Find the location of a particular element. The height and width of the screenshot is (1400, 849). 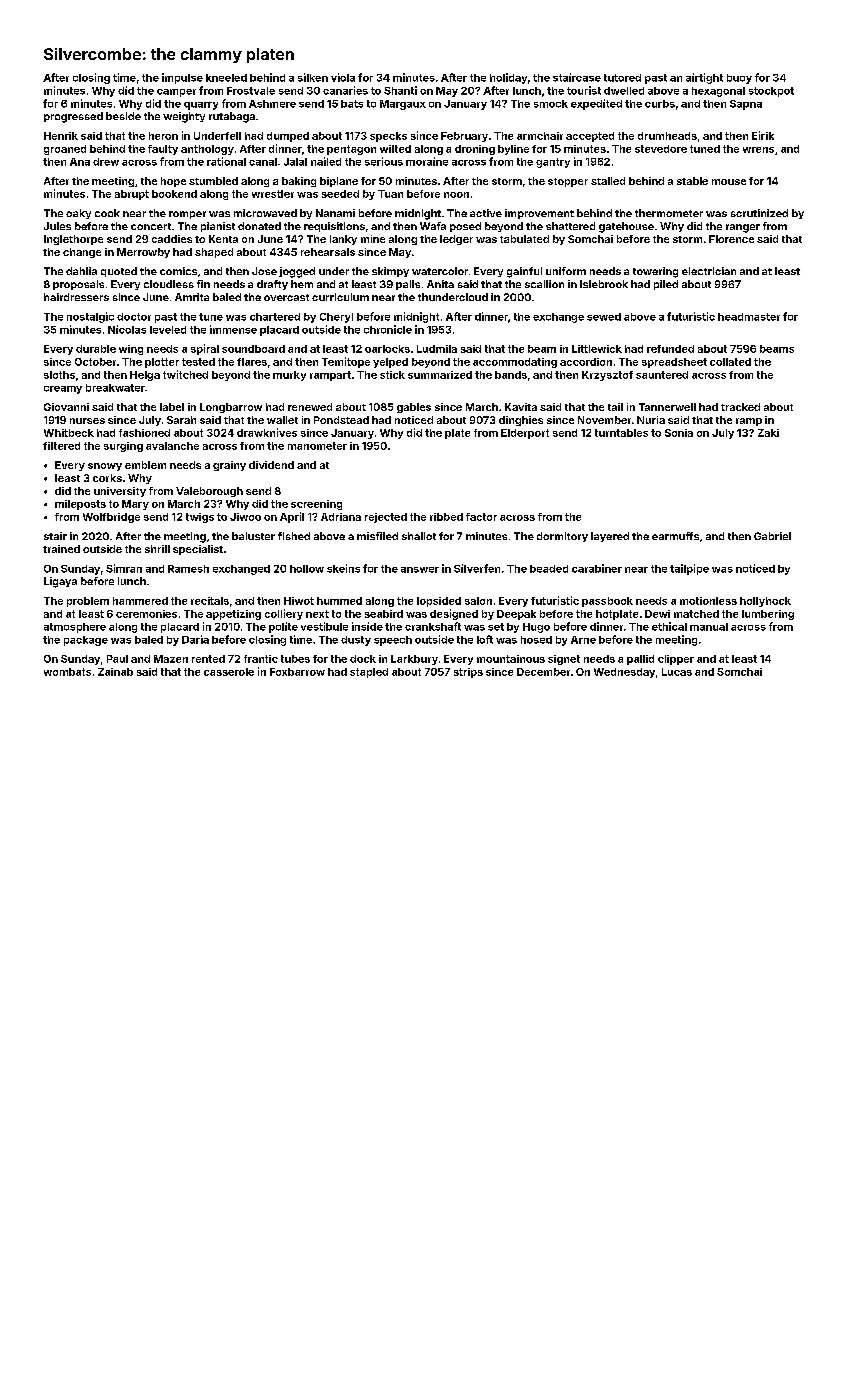

Inglethorpe is located at coordinates (73, 240).
